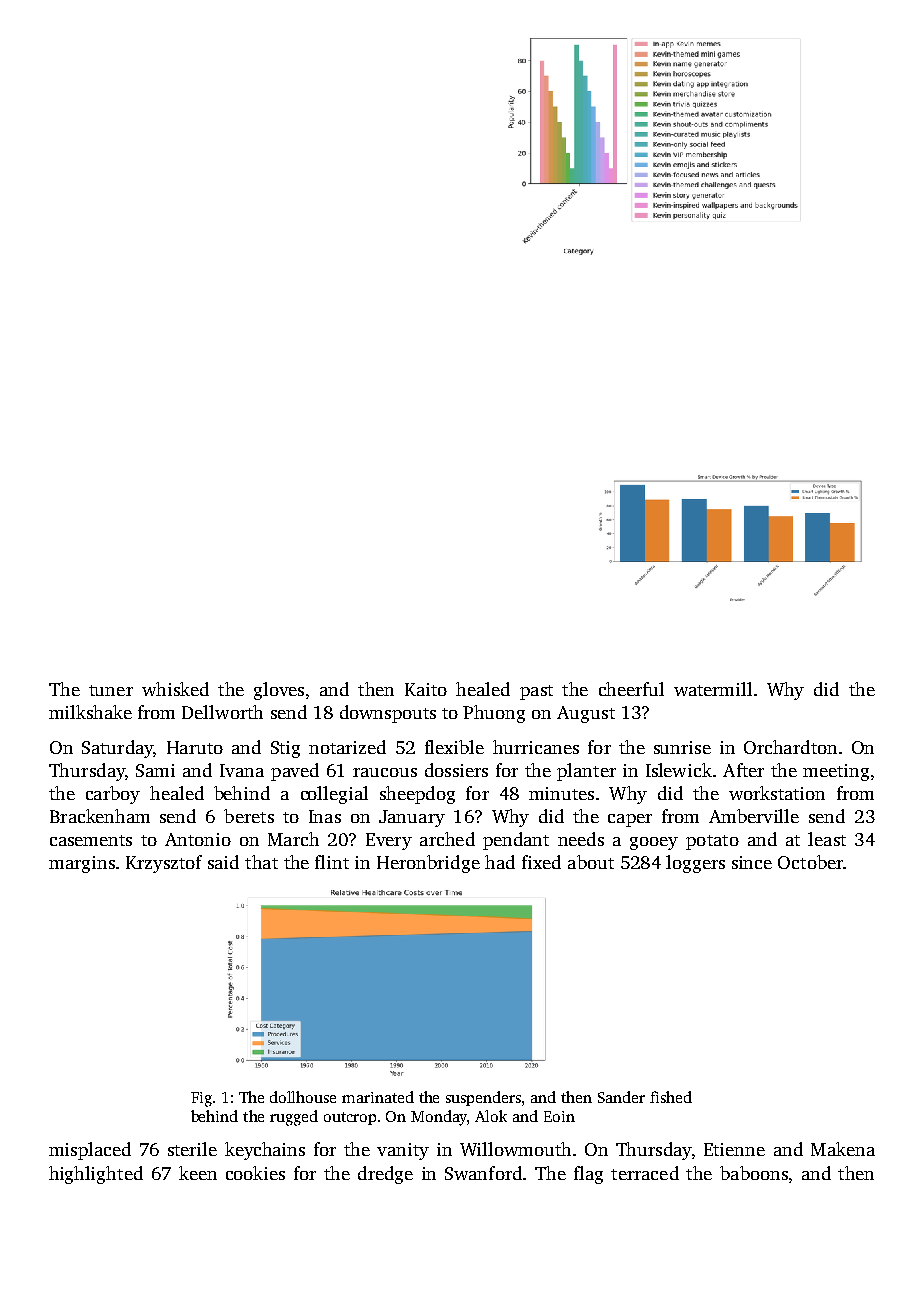 The width and height of the screenshot is (924, 1308). What do you see at coordinates (192, 1149) in the screenshot?
I see `sterile` at bounding box center [192, 1149].
